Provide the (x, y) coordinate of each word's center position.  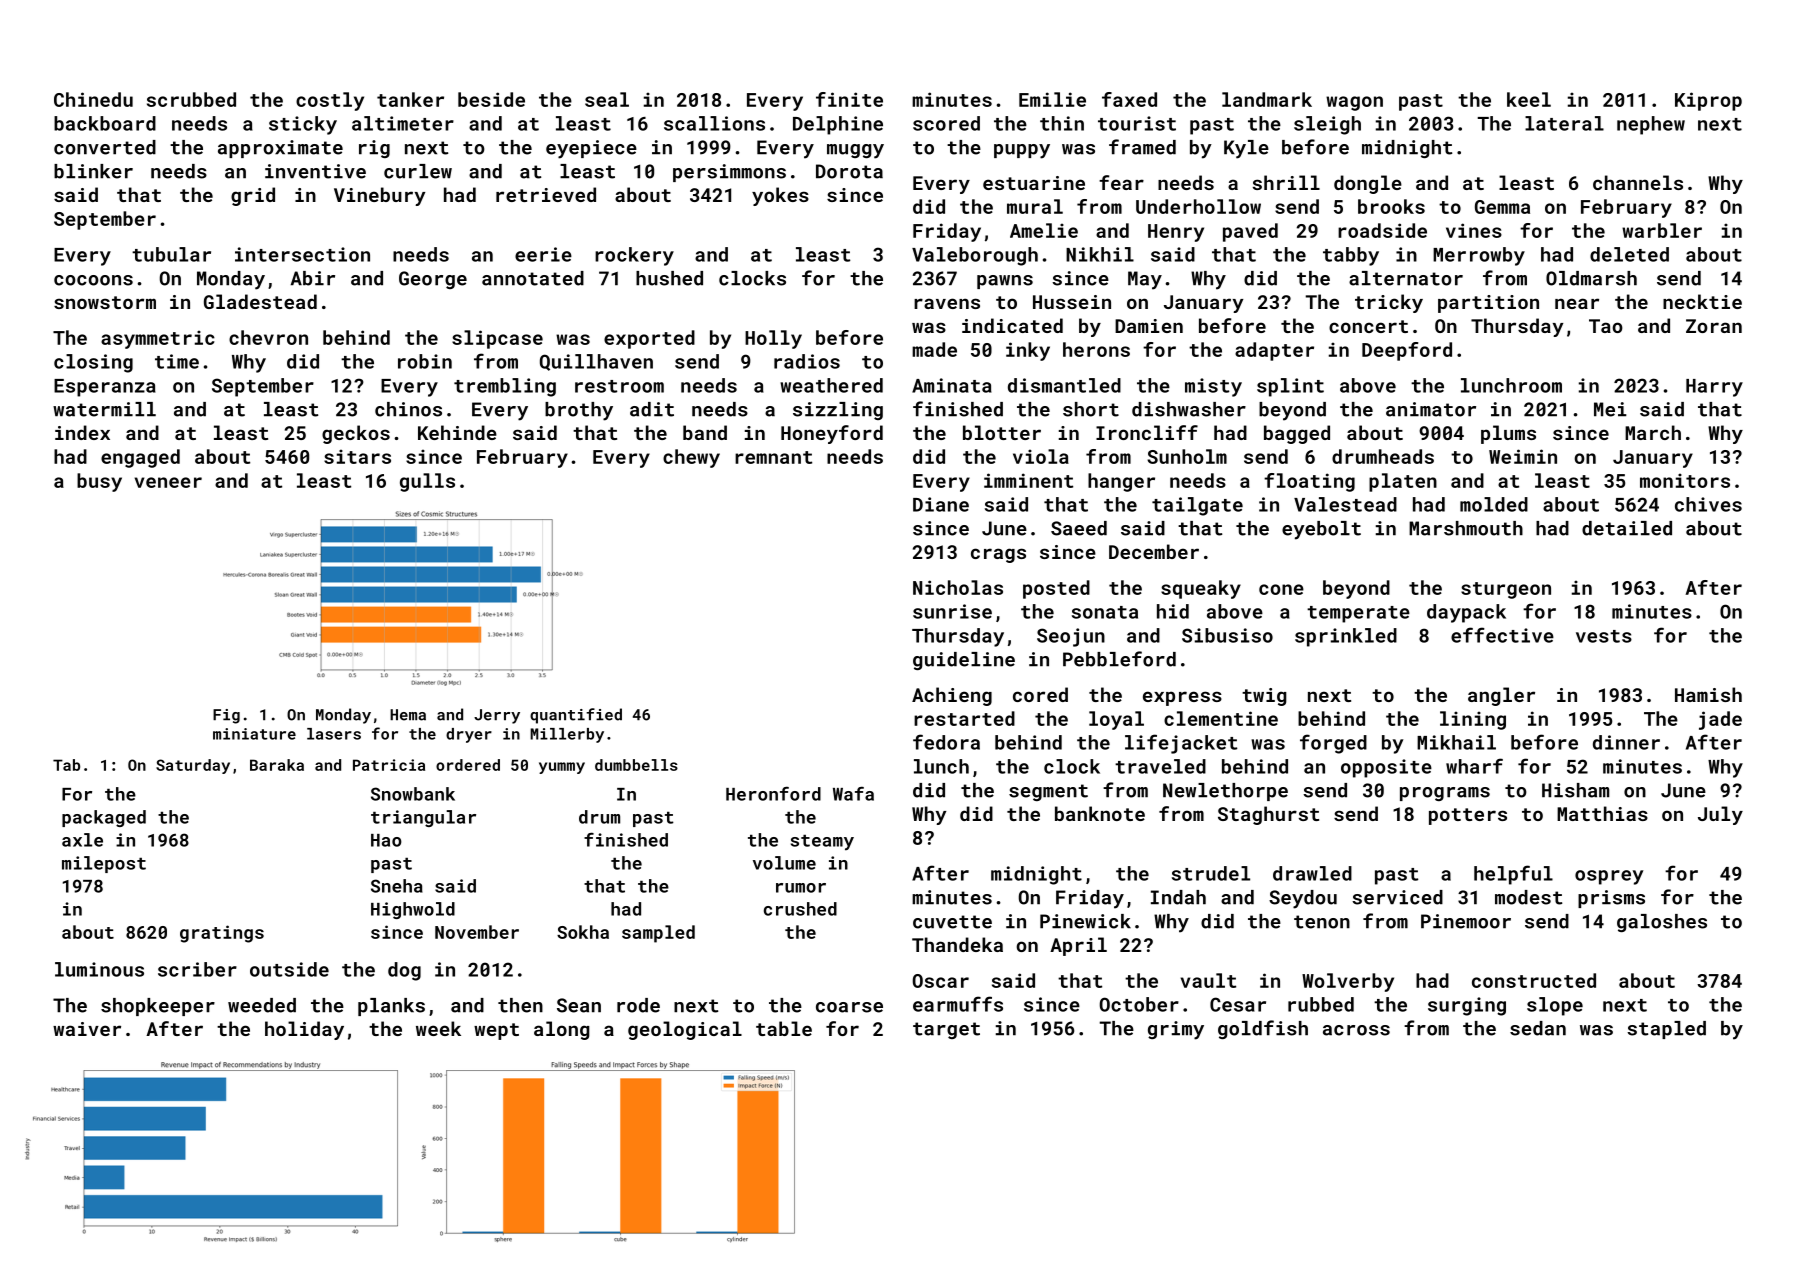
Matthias (1602, 813)
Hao (386, 840)
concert (1368, 326)
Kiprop (1708, 101)
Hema (408, 715)
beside (491, 99)
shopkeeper (158, 1007)
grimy (1176, 1030)
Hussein (1072, 302)
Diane (941, 504)
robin (425, 361)
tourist (1137, 123)
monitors (1685, 480)
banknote (1100, 813)
